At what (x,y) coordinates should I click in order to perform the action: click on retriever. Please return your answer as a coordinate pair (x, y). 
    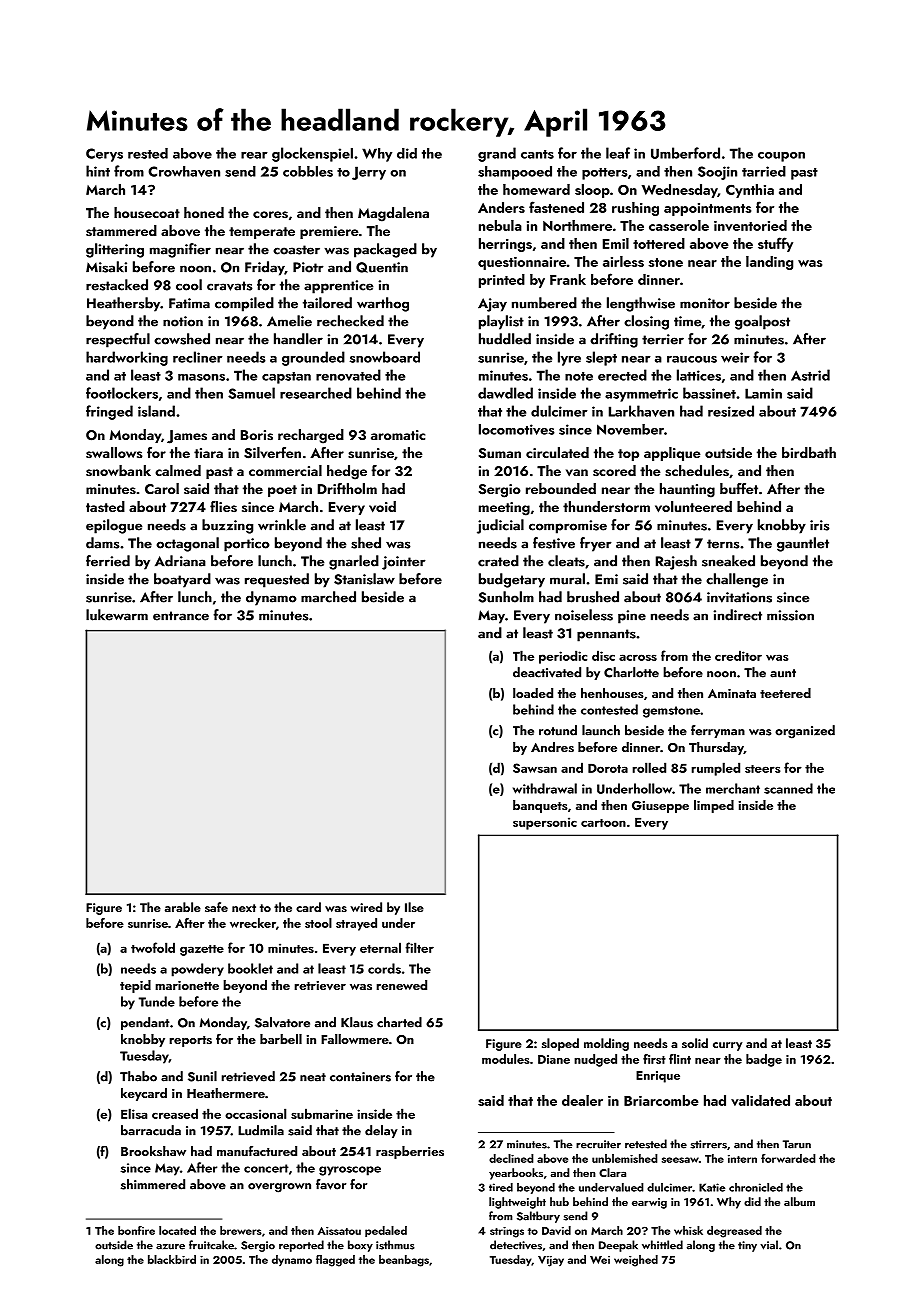
    Looking at the image, I should click on (320, 985).
